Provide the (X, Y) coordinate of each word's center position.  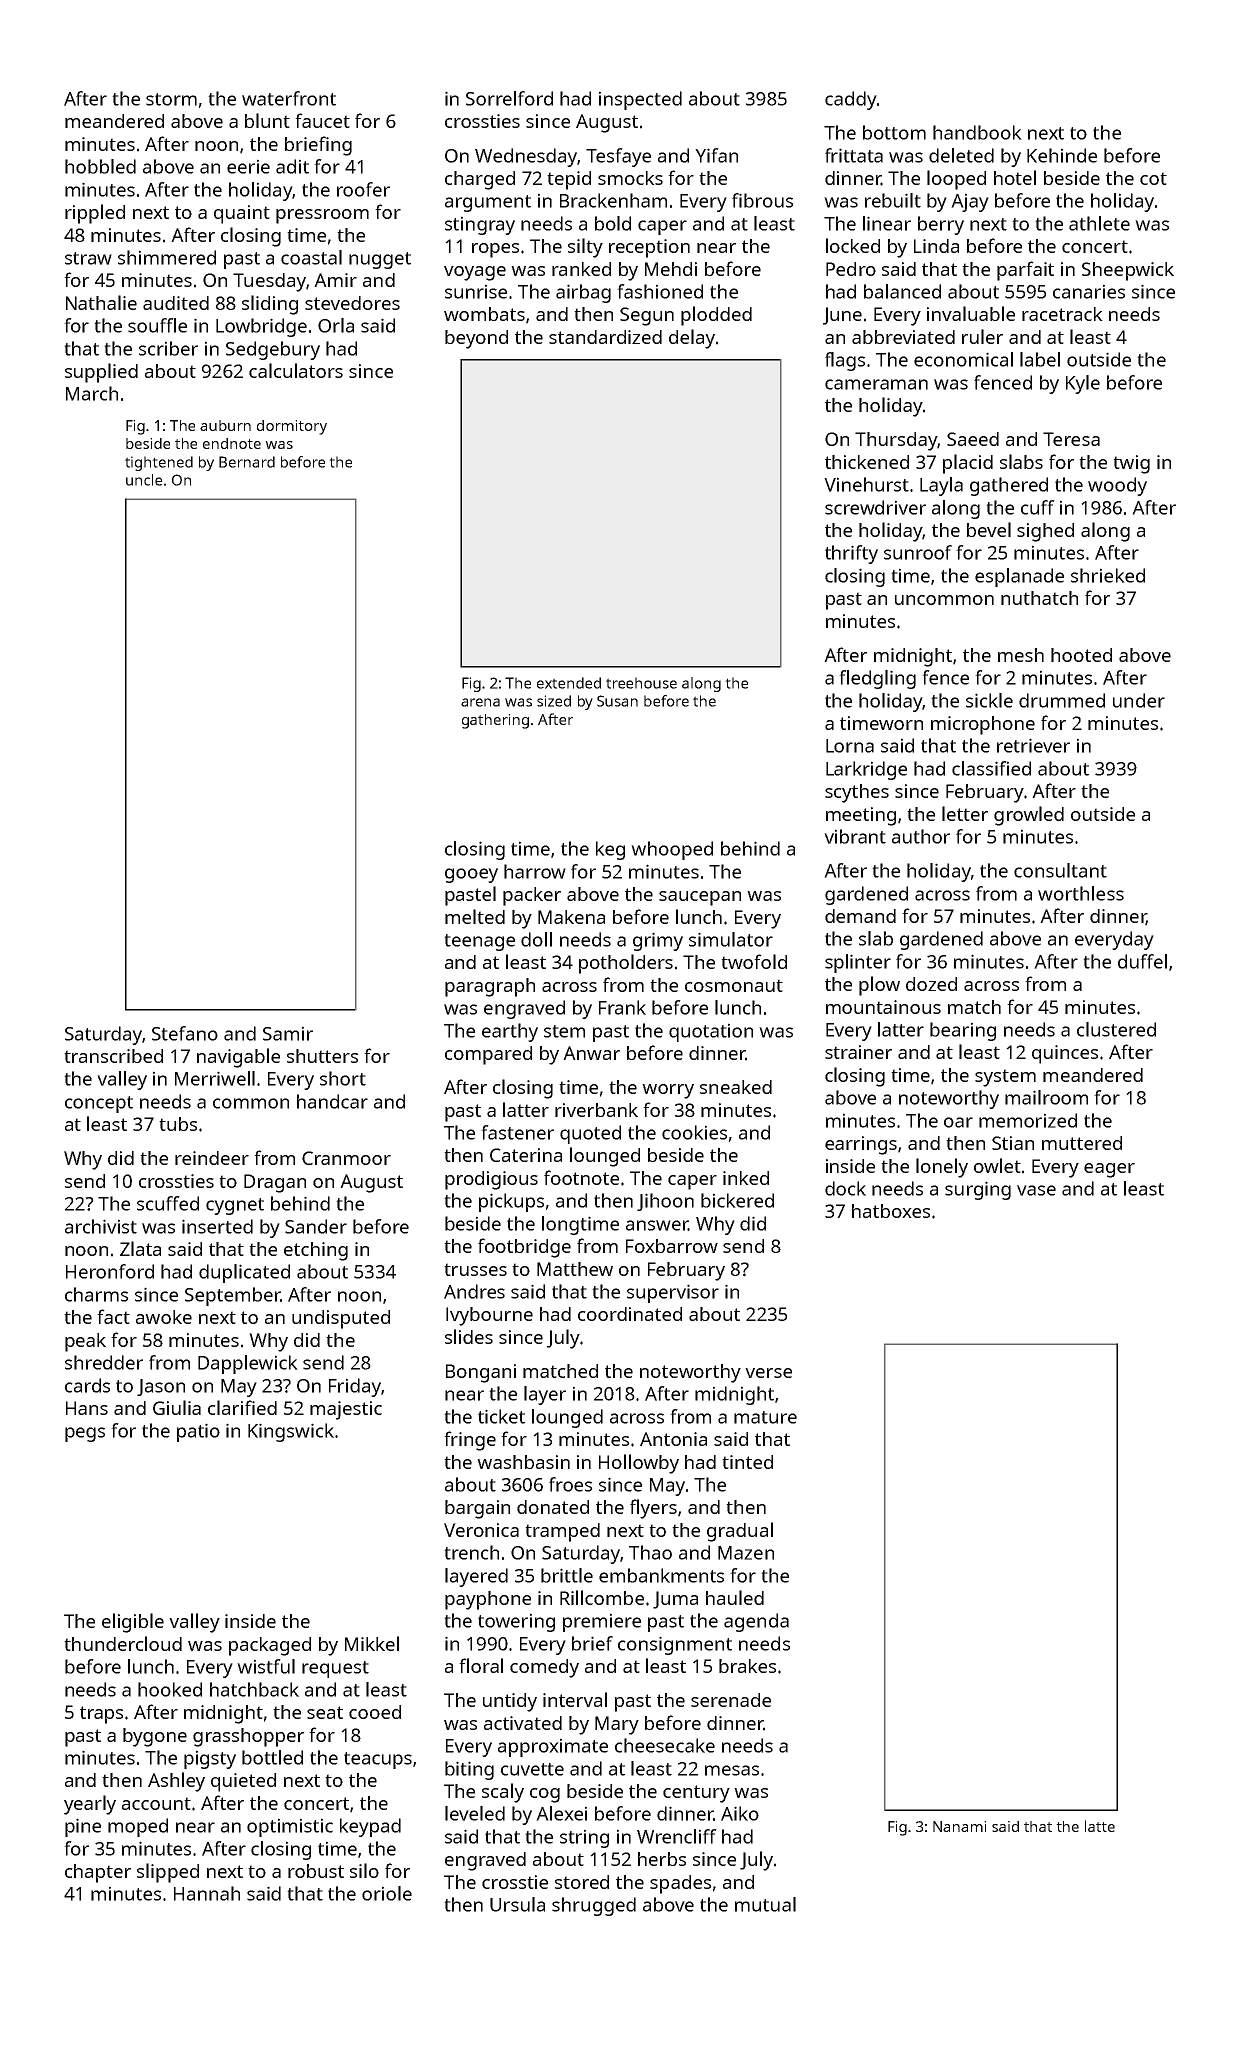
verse (768, 1373)
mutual (765, 1904)
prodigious (491, 1180)
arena (480, 702)
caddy (851, 100)
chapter (98, 1873)
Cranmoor (346, 1158)
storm (171, 99)
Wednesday (526, 157)
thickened (867, 462)
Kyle (1083, 384)
